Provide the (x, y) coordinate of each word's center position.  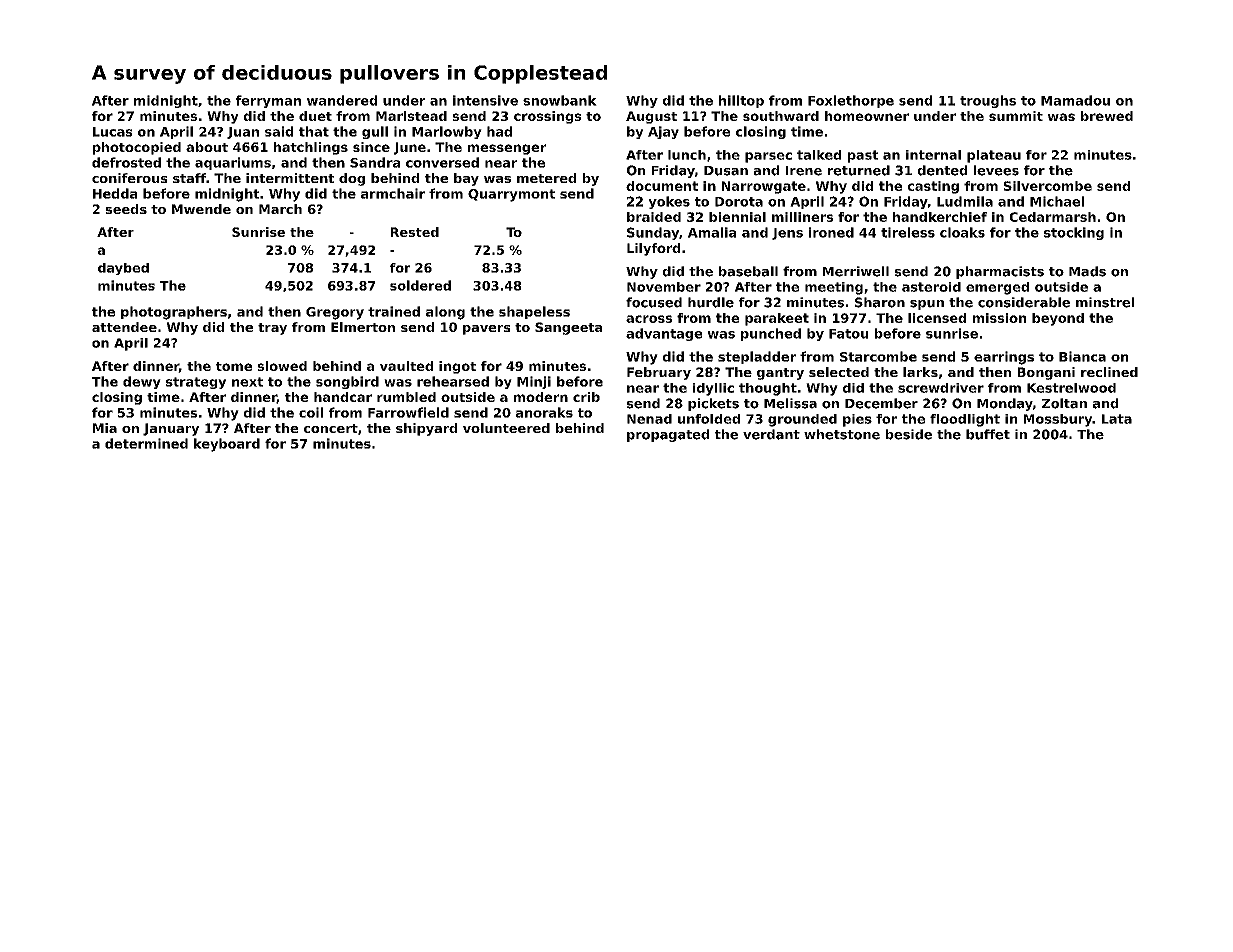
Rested (415, 232)
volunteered (506, 428)
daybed (123, 269)
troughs (988, 101)
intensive (485, 100)
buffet (988, 434)
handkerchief (940, 217)
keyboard (227, 445)
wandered (342, 100)
